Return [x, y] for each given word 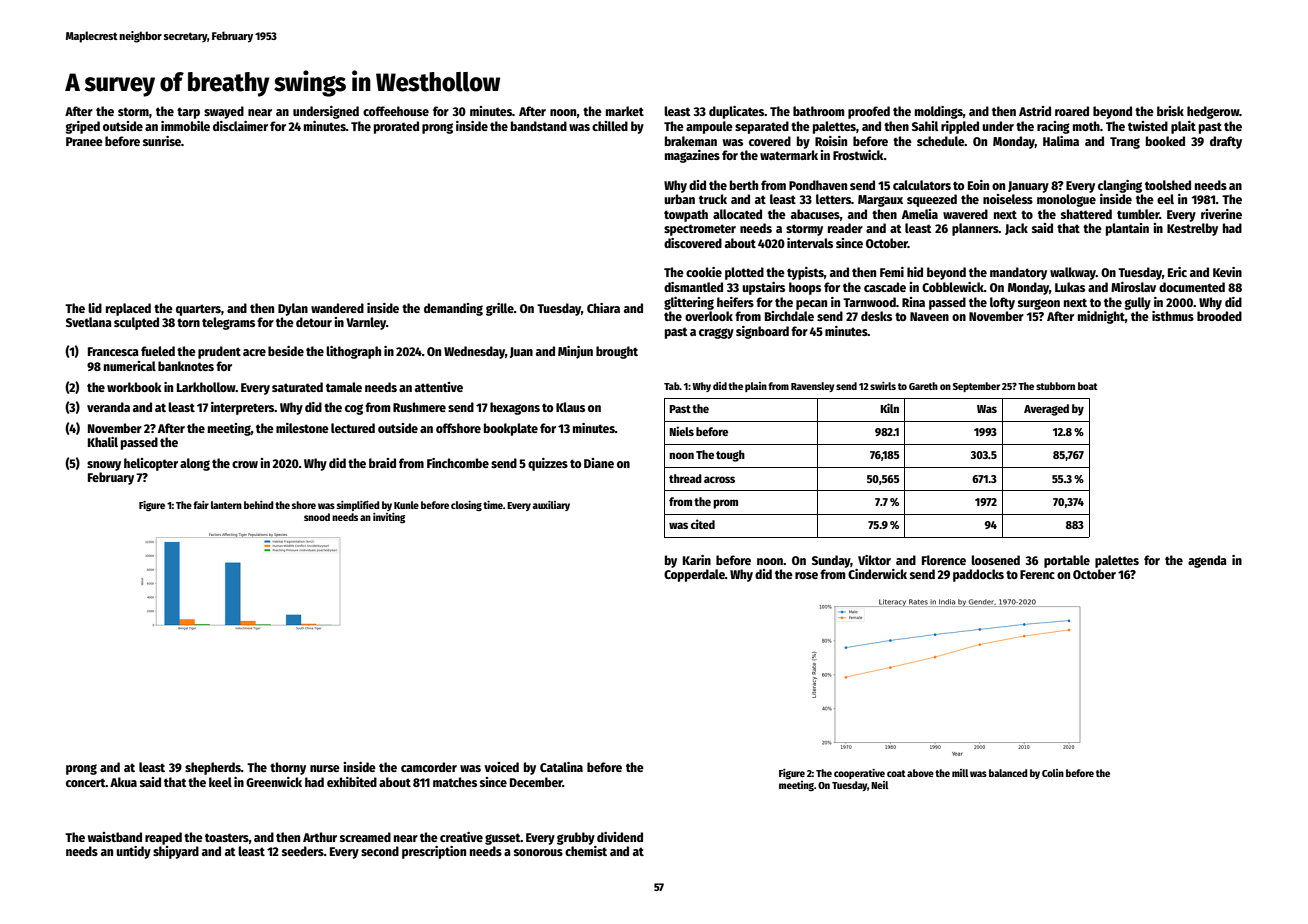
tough [730, 456]
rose [806, 575]
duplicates [736, 112]
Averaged [1046, 410]
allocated [737, 214]
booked [1165, 141]
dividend [620, 837]
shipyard [176, 852]
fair [201, 505]
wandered [337, 308]
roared [1072, 111]
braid [382, 463]
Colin [1053, 773]
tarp [188, 113]
